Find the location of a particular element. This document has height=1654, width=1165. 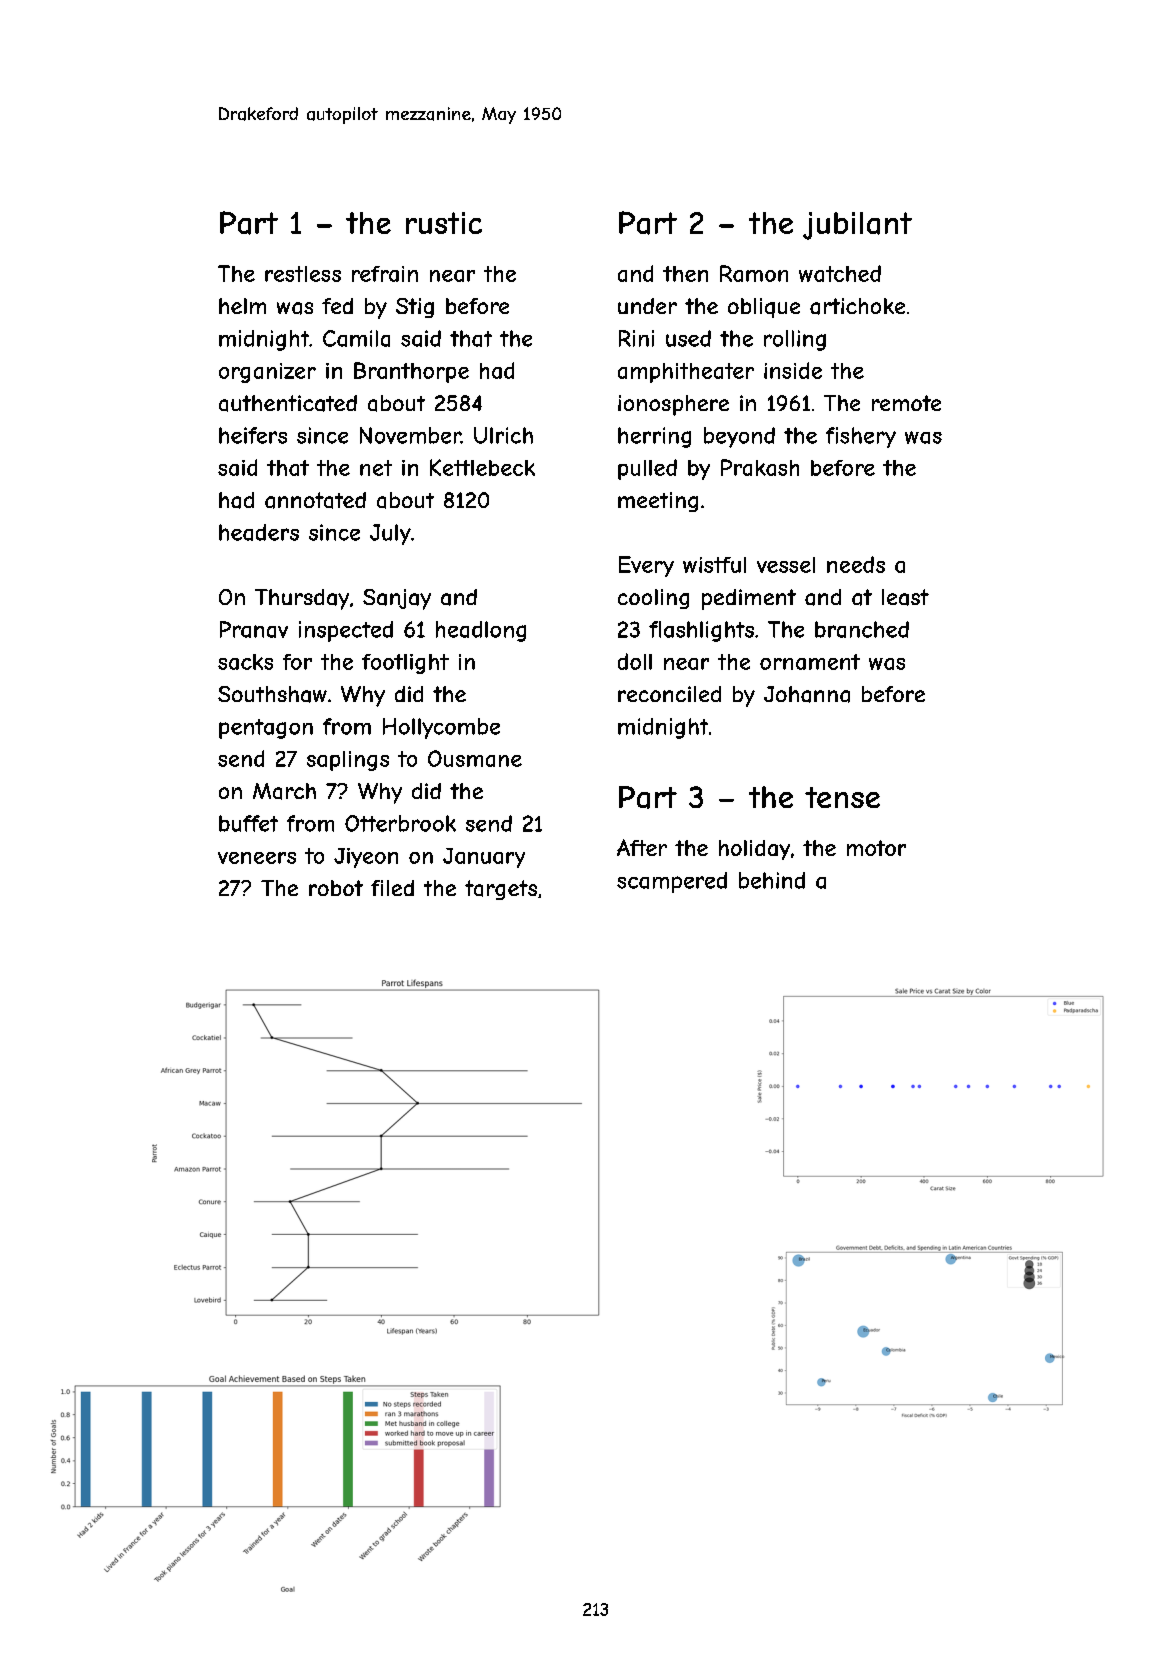

headlong is located at coordinates (481, 631).
